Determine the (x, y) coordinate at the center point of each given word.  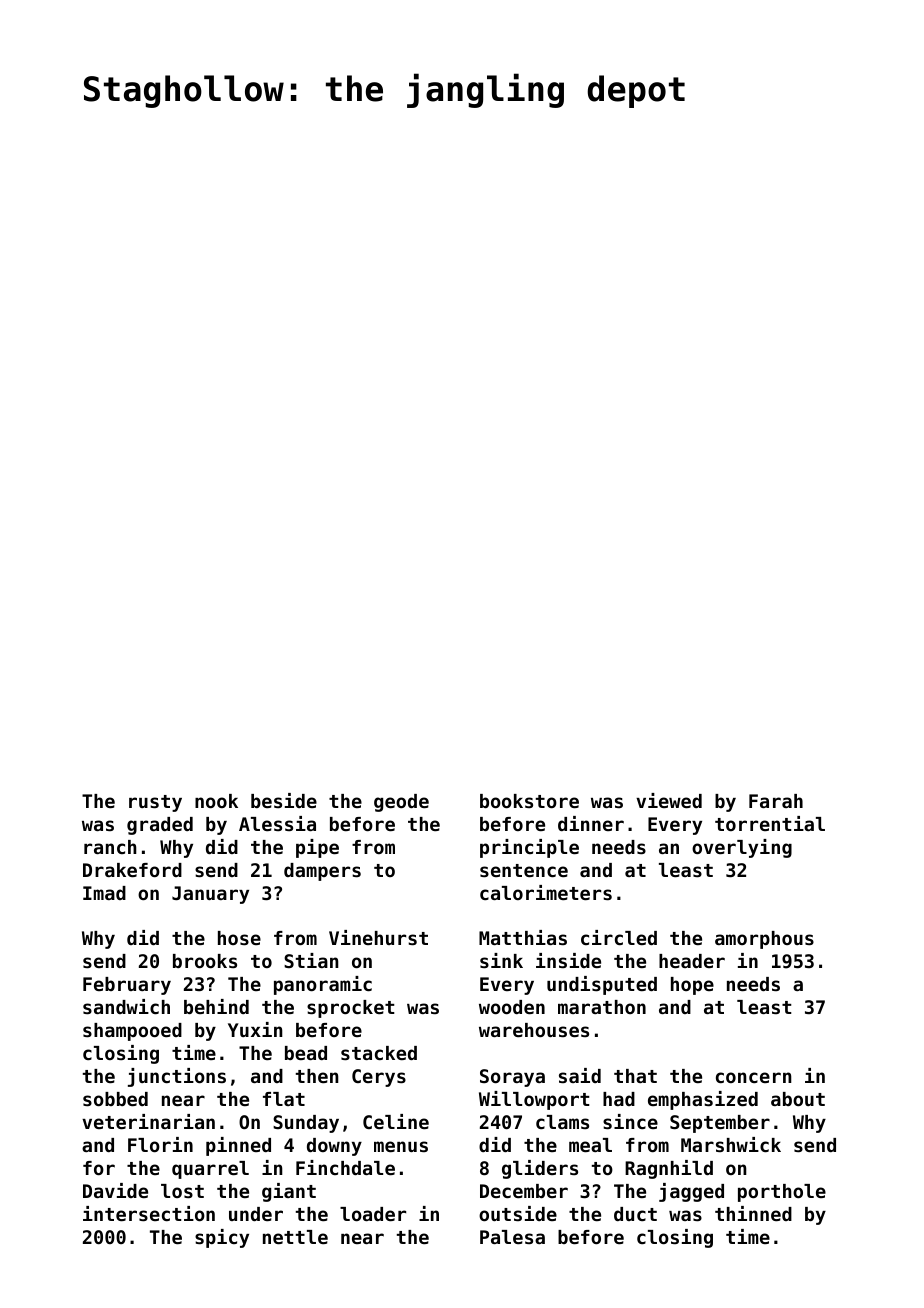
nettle (295, 1237)
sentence (524, 871)
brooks (205, 961)
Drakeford (132, 870)
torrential (770, 823)
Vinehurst (378, 937)
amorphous (764, 940)
